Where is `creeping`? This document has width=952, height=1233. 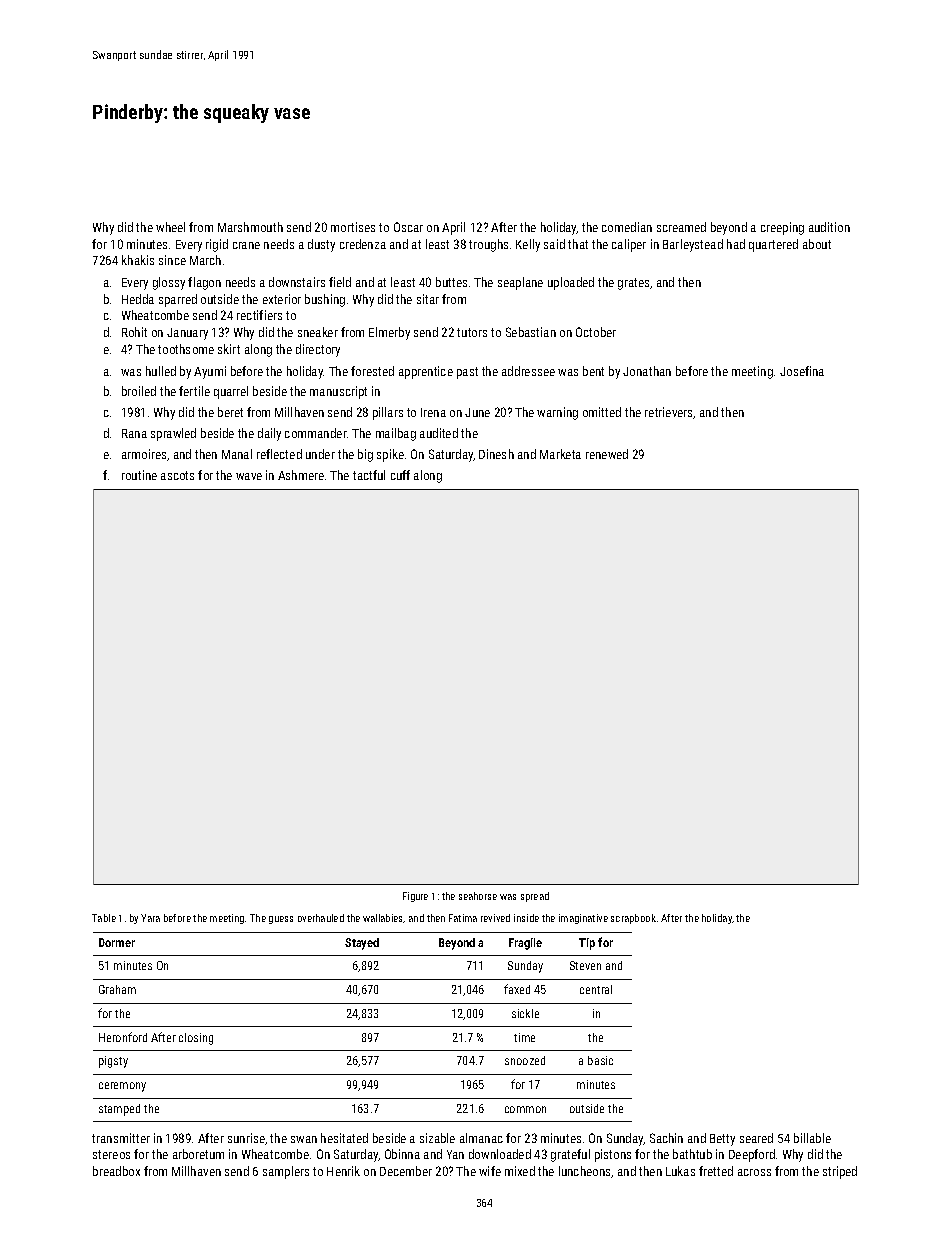
creeping is located at coordinates (782, 228).
